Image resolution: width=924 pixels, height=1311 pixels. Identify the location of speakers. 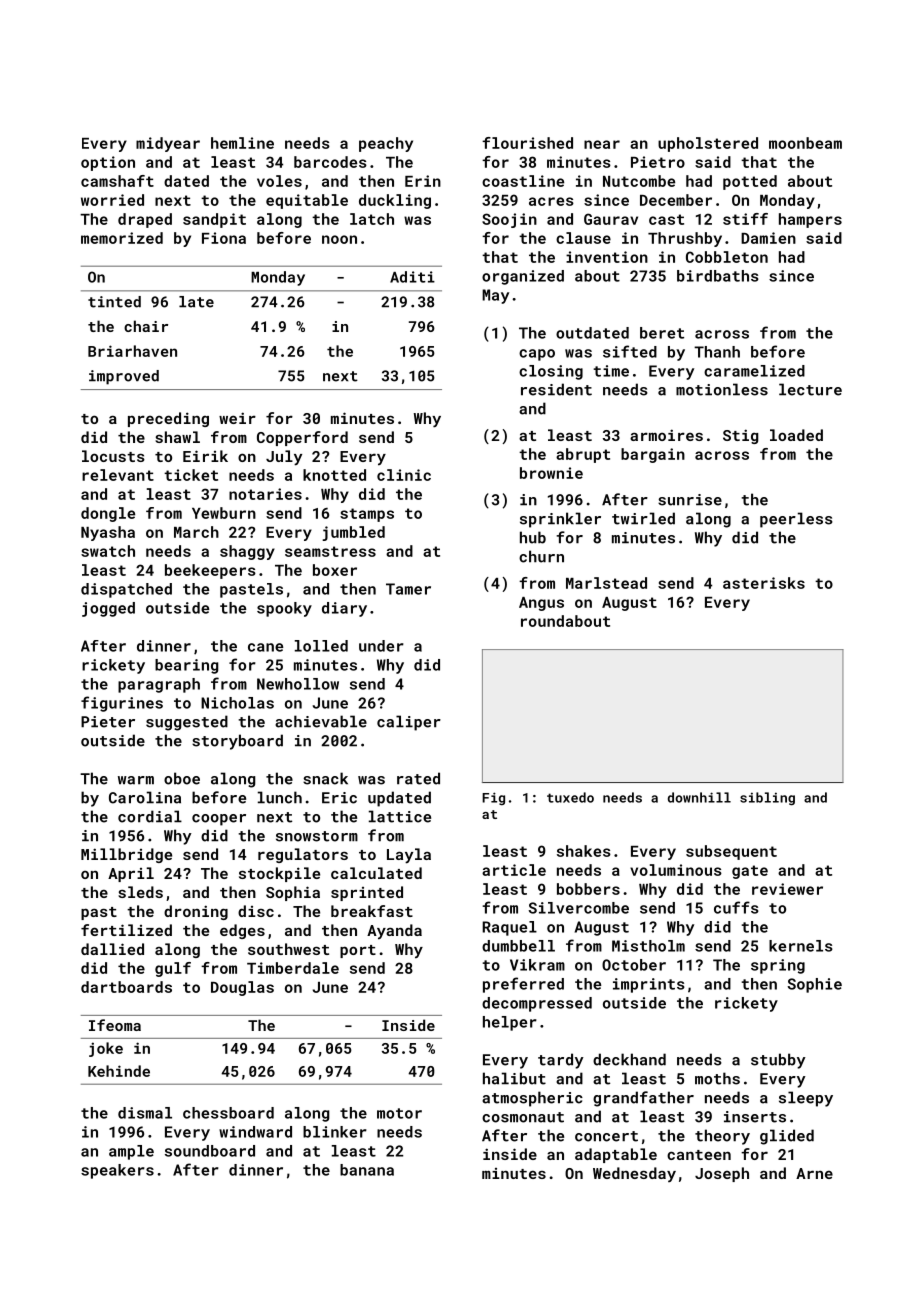
(117, 1171).
